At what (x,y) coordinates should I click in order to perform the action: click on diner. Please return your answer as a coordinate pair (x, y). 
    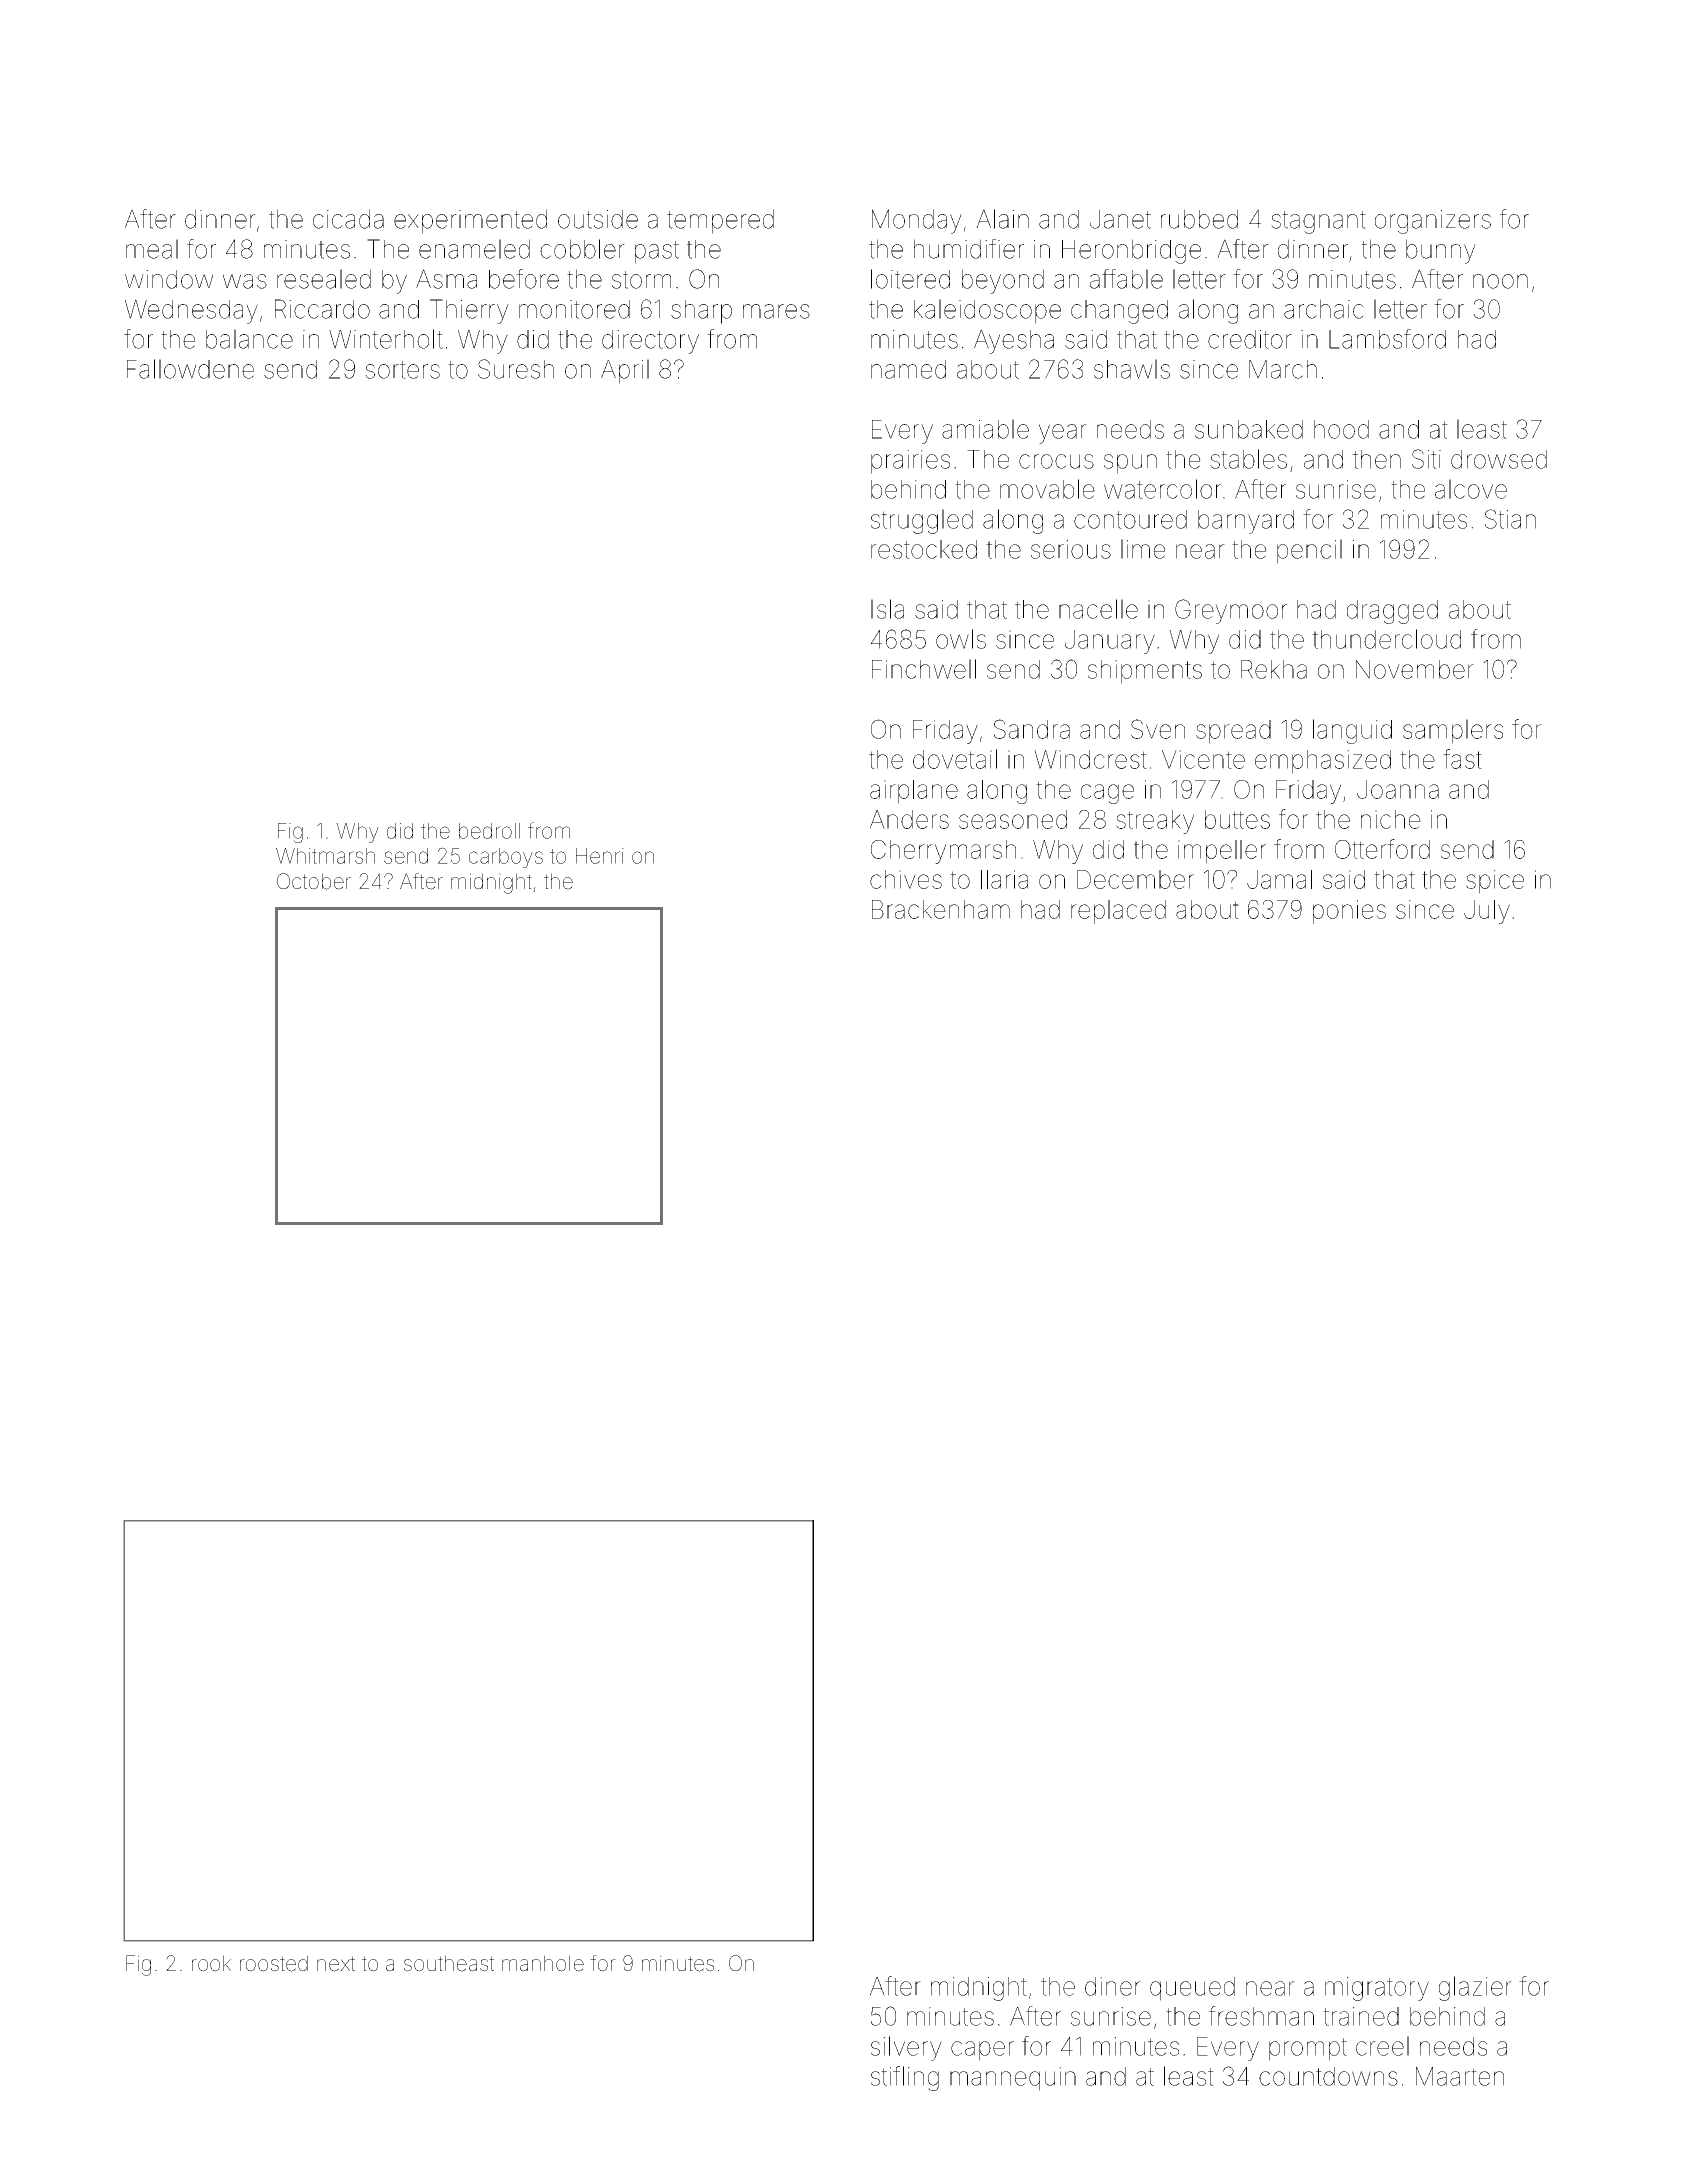
    Looking at the image, I should click on (1113, 1986).
